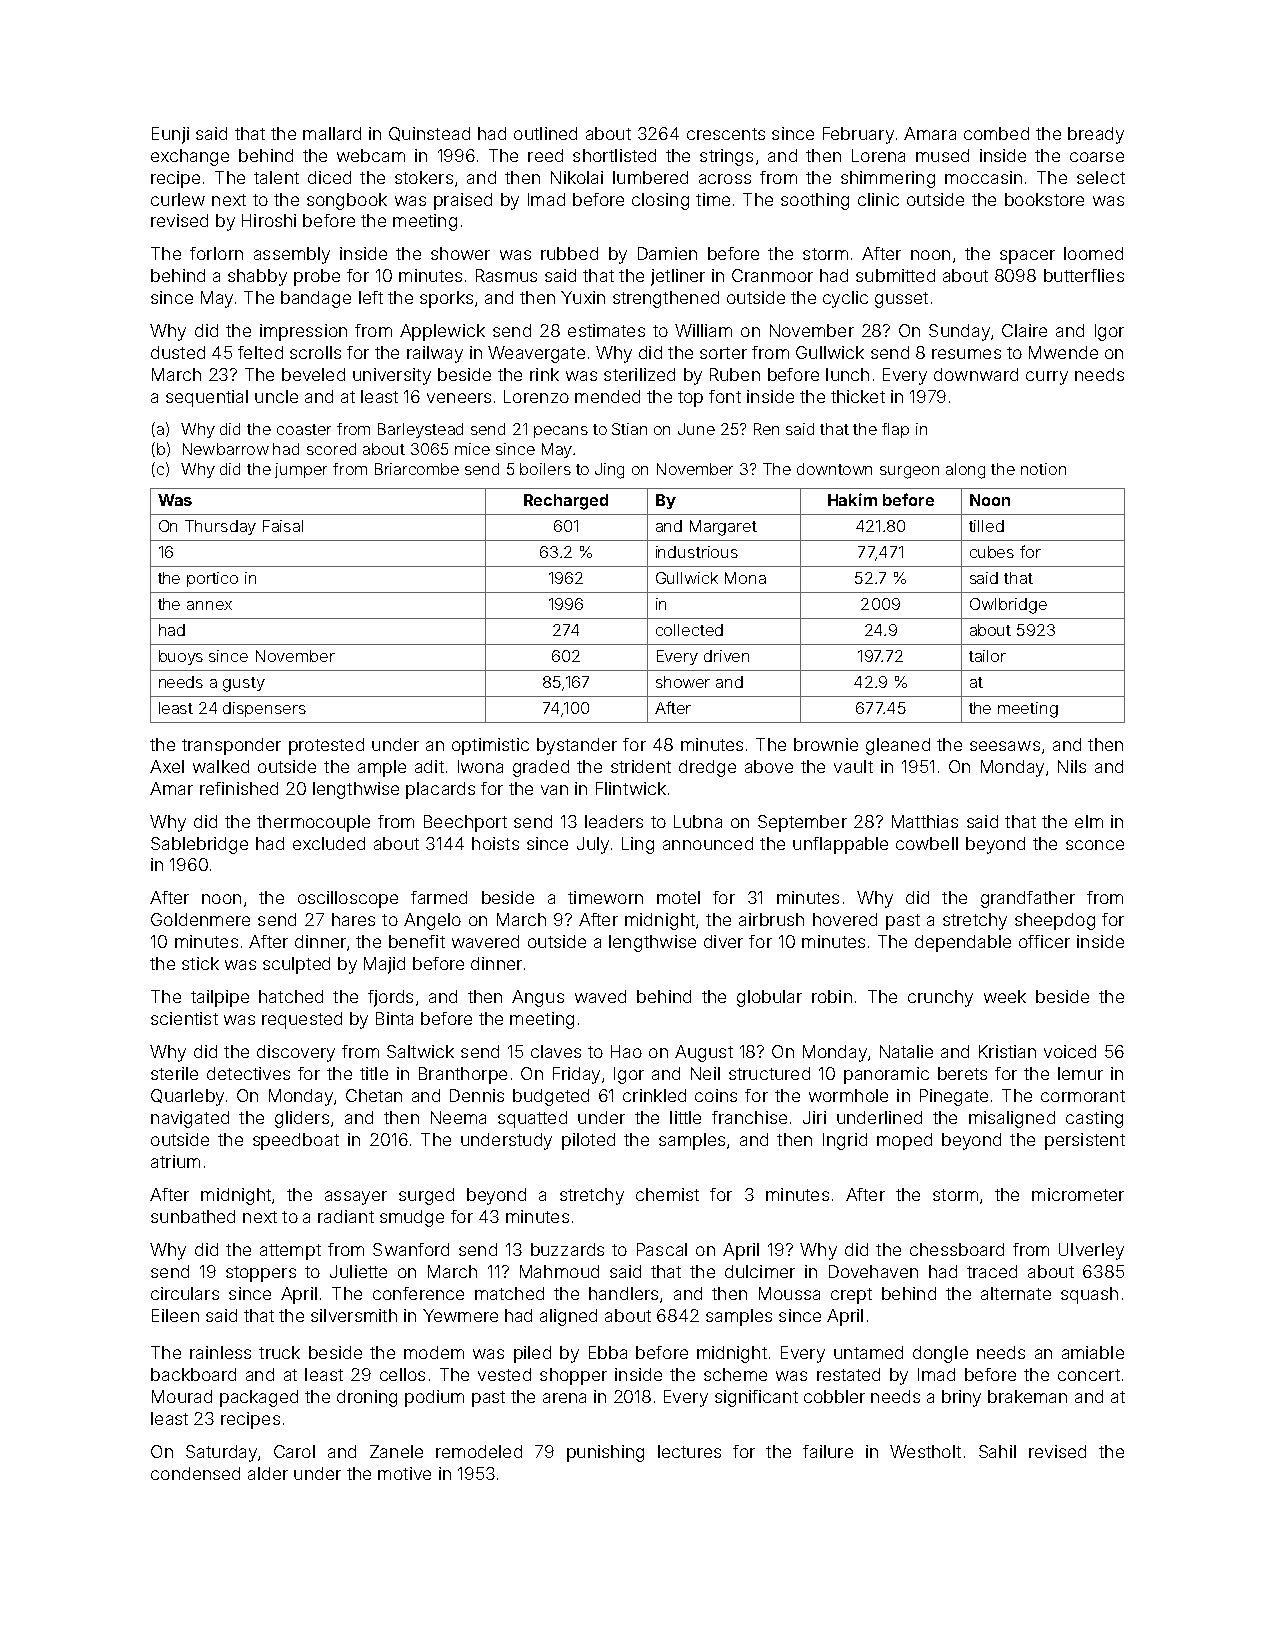 Image resolution: width=1275 pixels, height=1650 pixels. I want to click on Sahil, so click(997, 1451).
